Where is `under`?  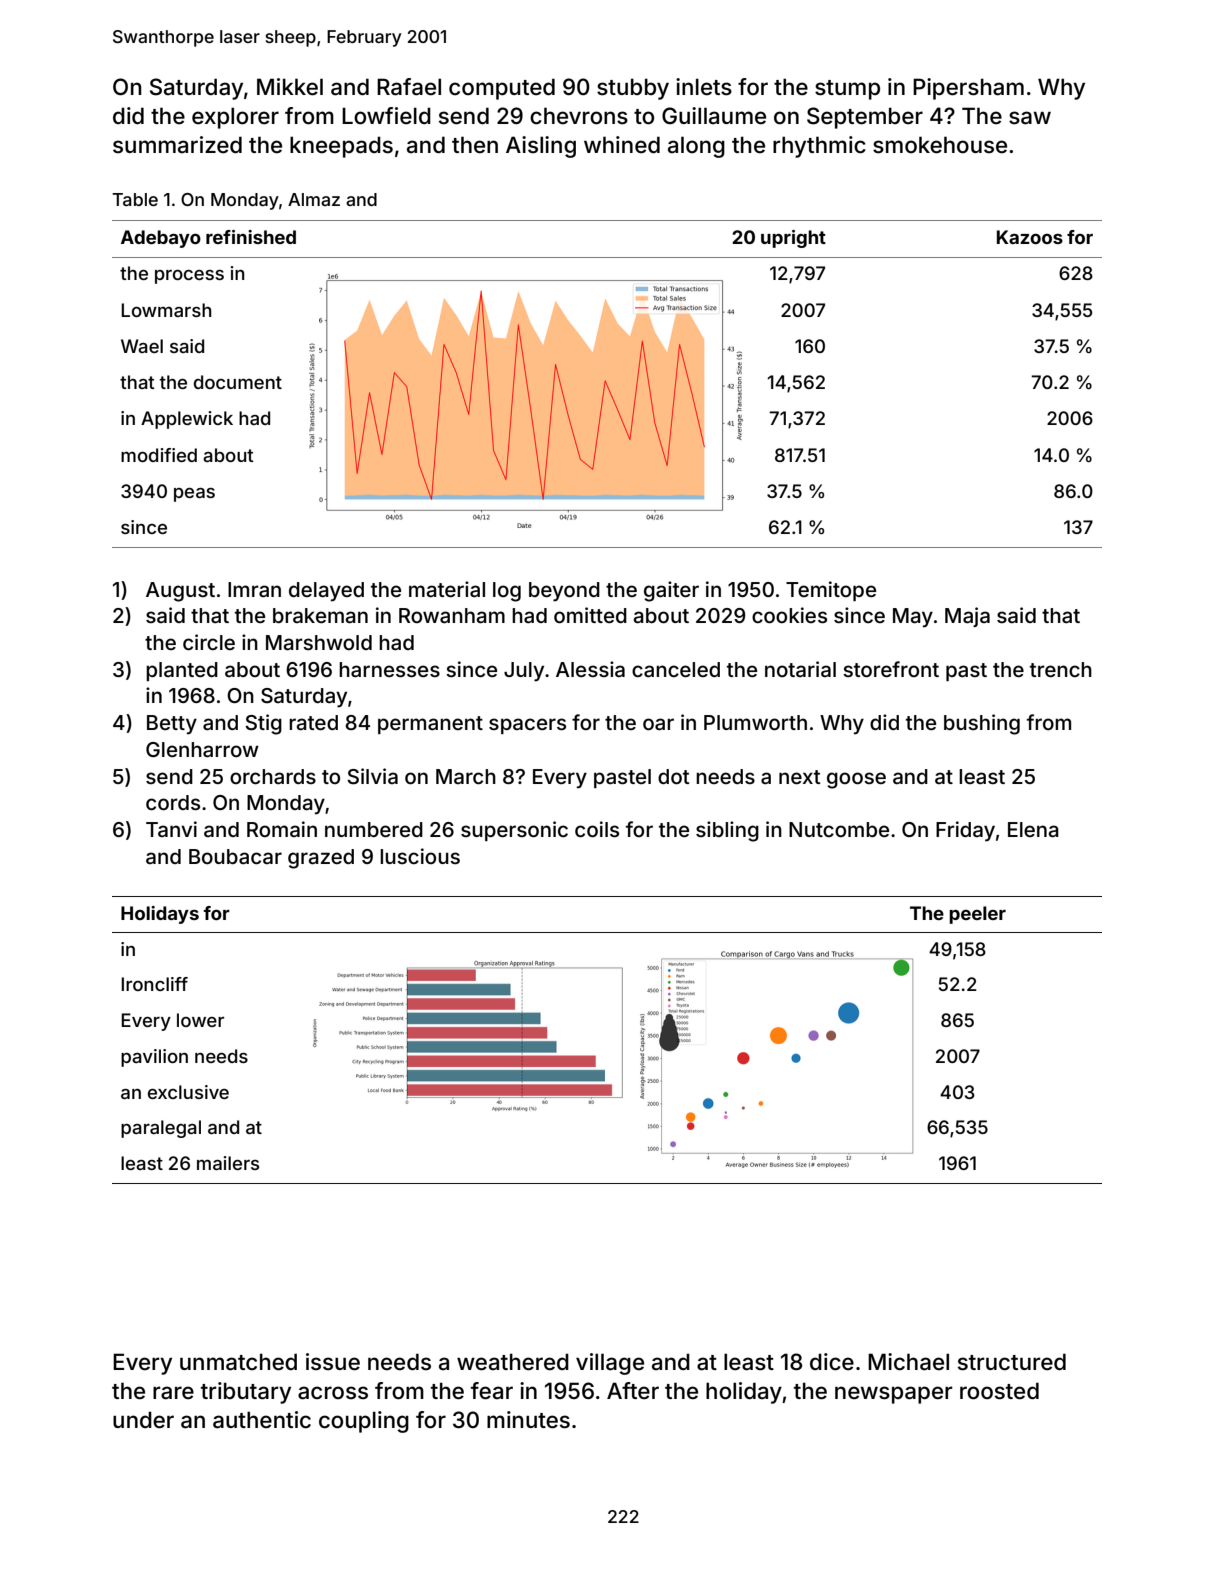
under is located at coordinates (143, 1420).
